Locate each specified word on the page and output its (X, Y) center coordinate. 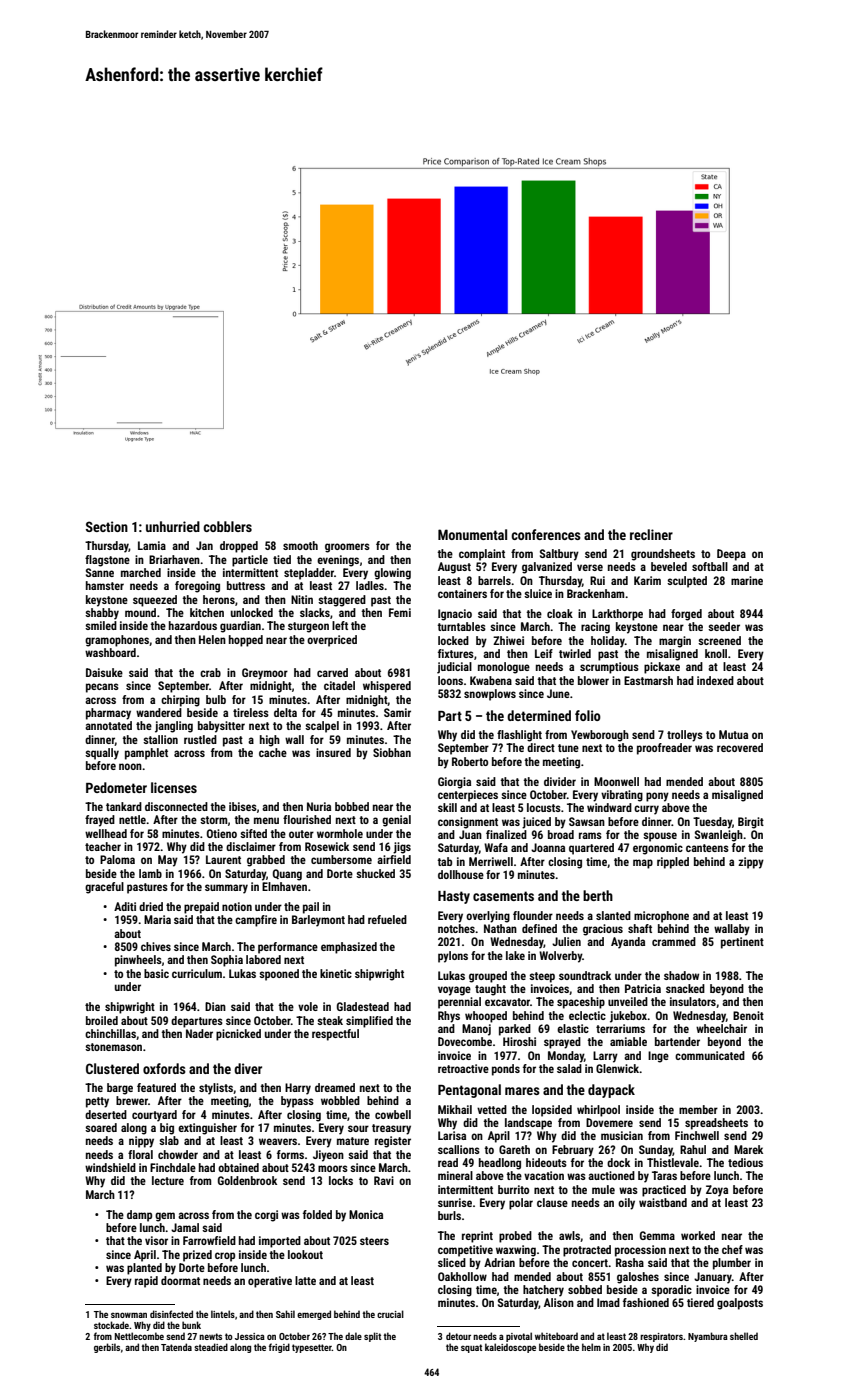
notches (456, 928)
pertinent (742, 943)
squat (471, 1348)
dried (151, 906)
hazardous (193, 625)
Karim (647, 580)
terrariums (620, 1028)
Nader (199, 1033)
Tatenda (176, 1347)
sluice (538, 593)
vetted (492, 1109)
